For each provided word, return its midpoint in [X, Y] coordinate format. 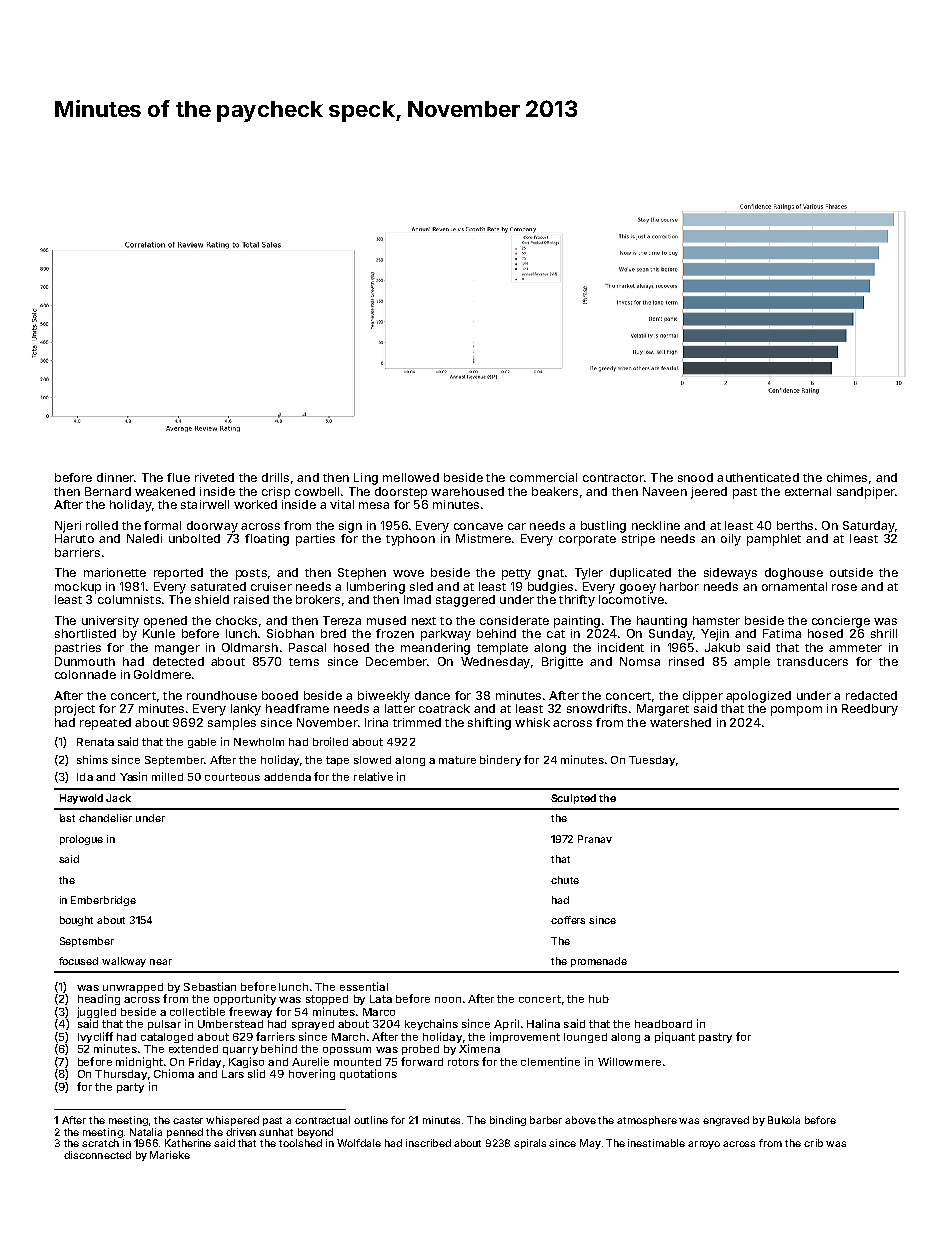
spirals [530, 1144]
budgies [550, 588]
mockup [78, 588]
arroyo [704, 1145]
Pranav [595, 839]
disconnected [97, 1155]
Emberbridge [103, 901]
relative [373, 776]
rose [844, 587]
